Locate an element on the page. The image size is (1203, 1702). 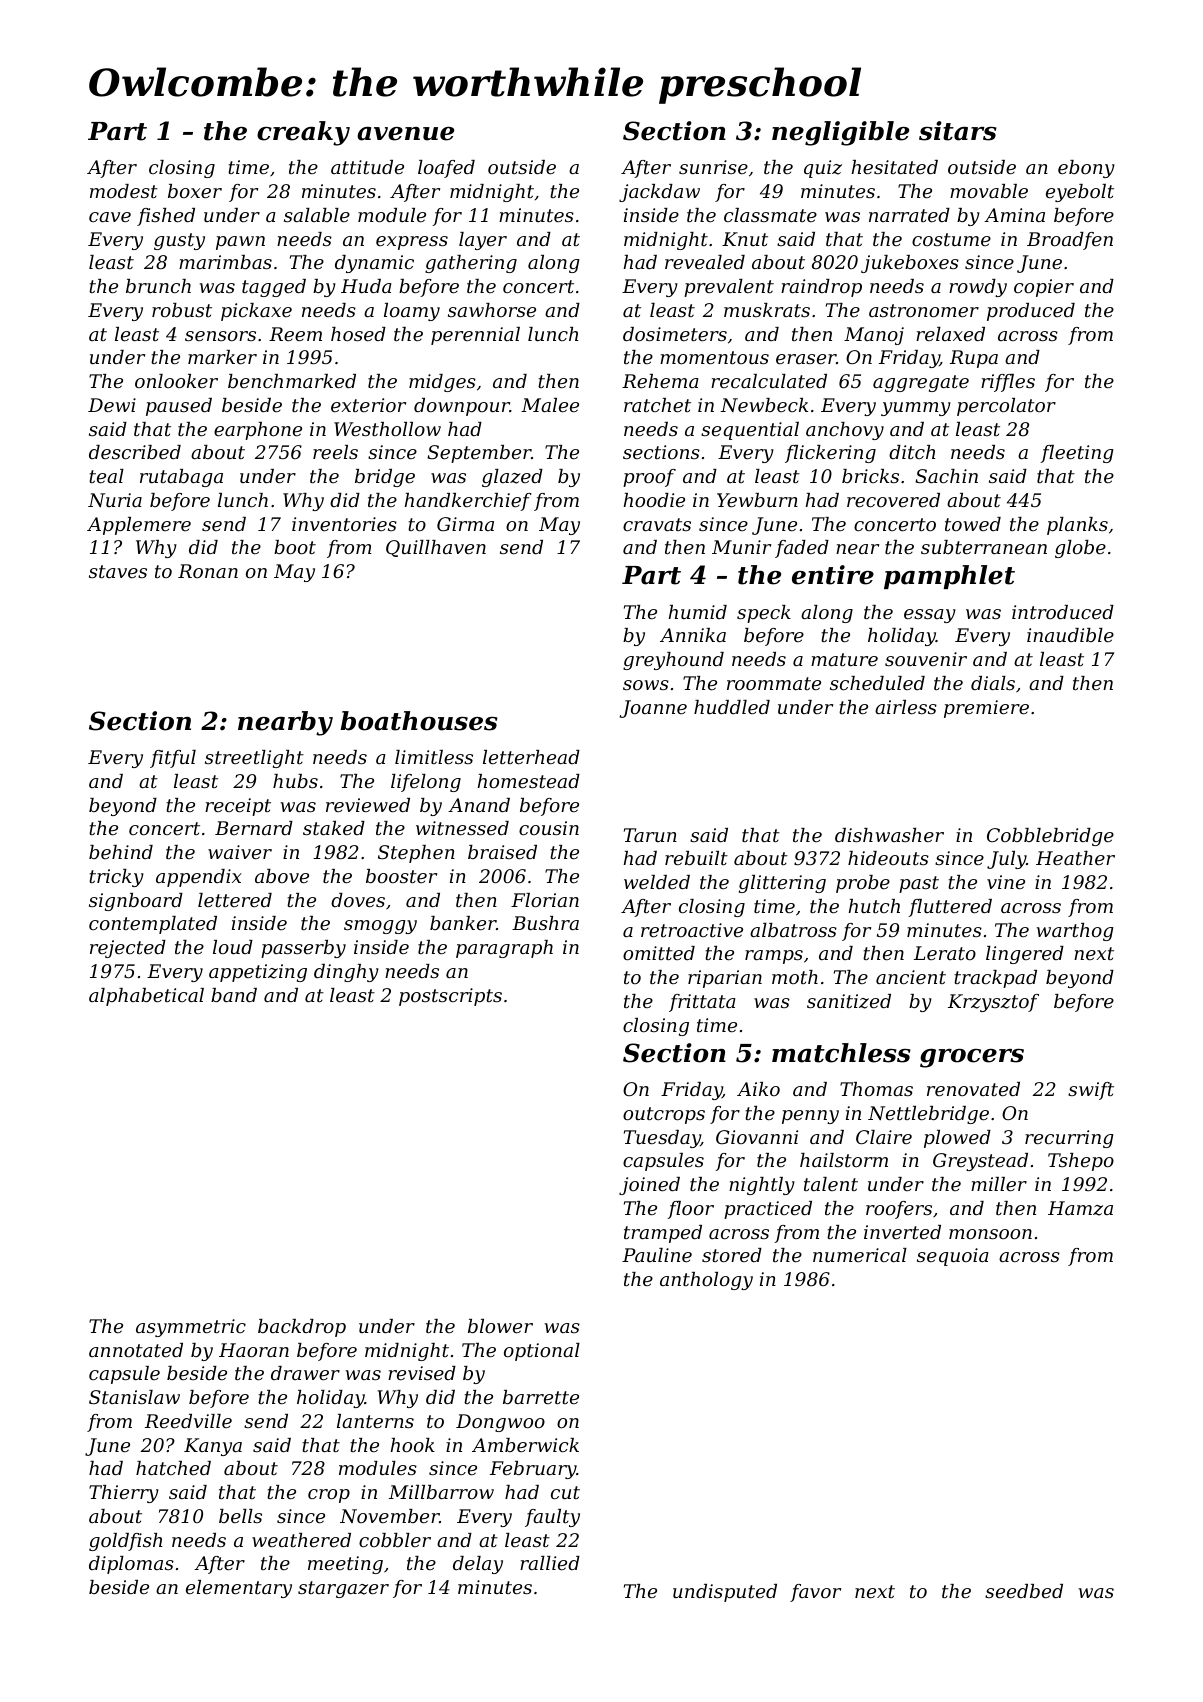
stargazer is located at coordinates (343, 1589).
